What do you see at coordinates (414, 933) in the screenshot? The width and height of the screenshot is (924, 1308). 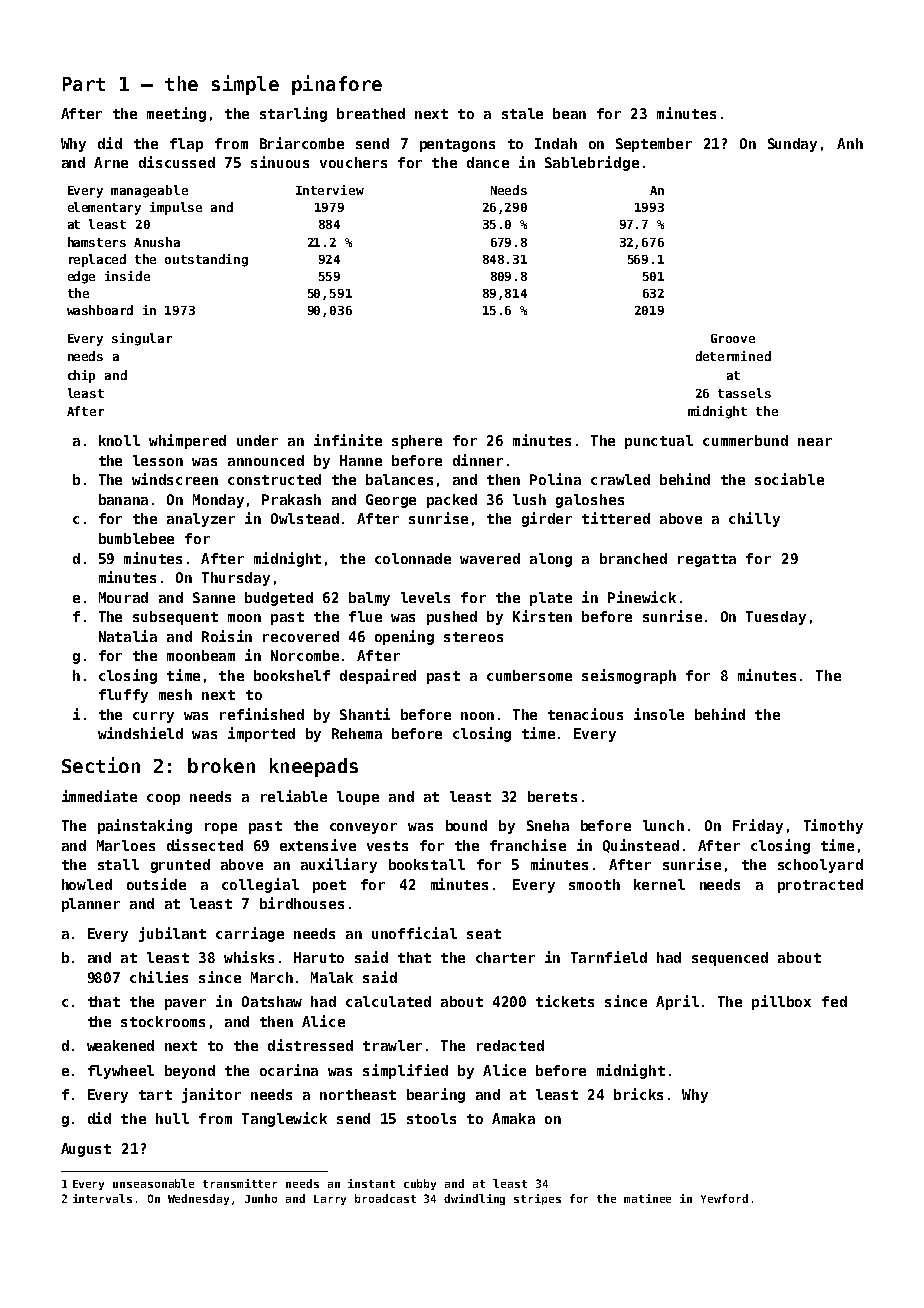 I see `unofficial` at bounding box center [414, 933].
